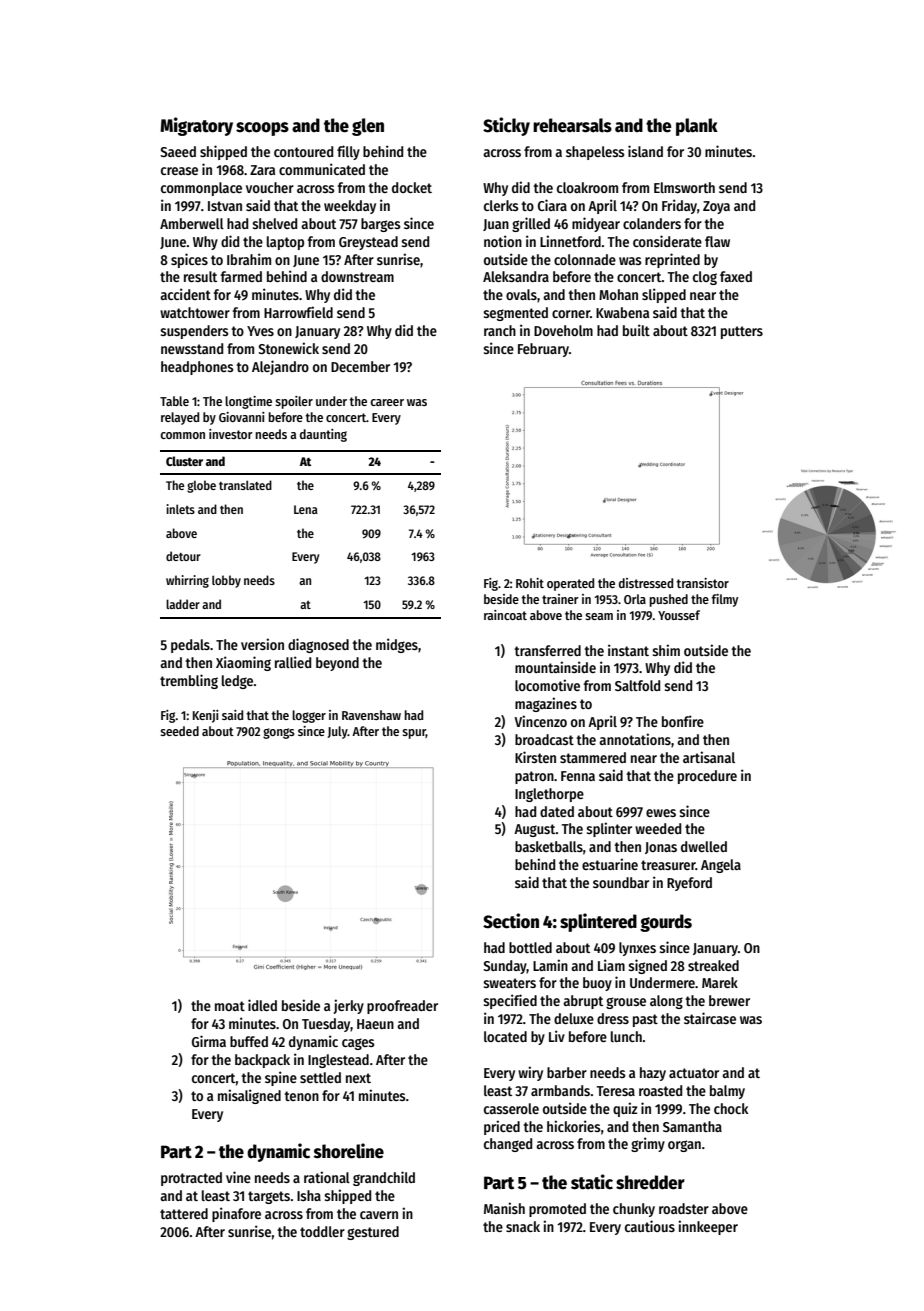 The height and width of the page is (1311, 924). I want to click on gestured, so click(373, 1233).
